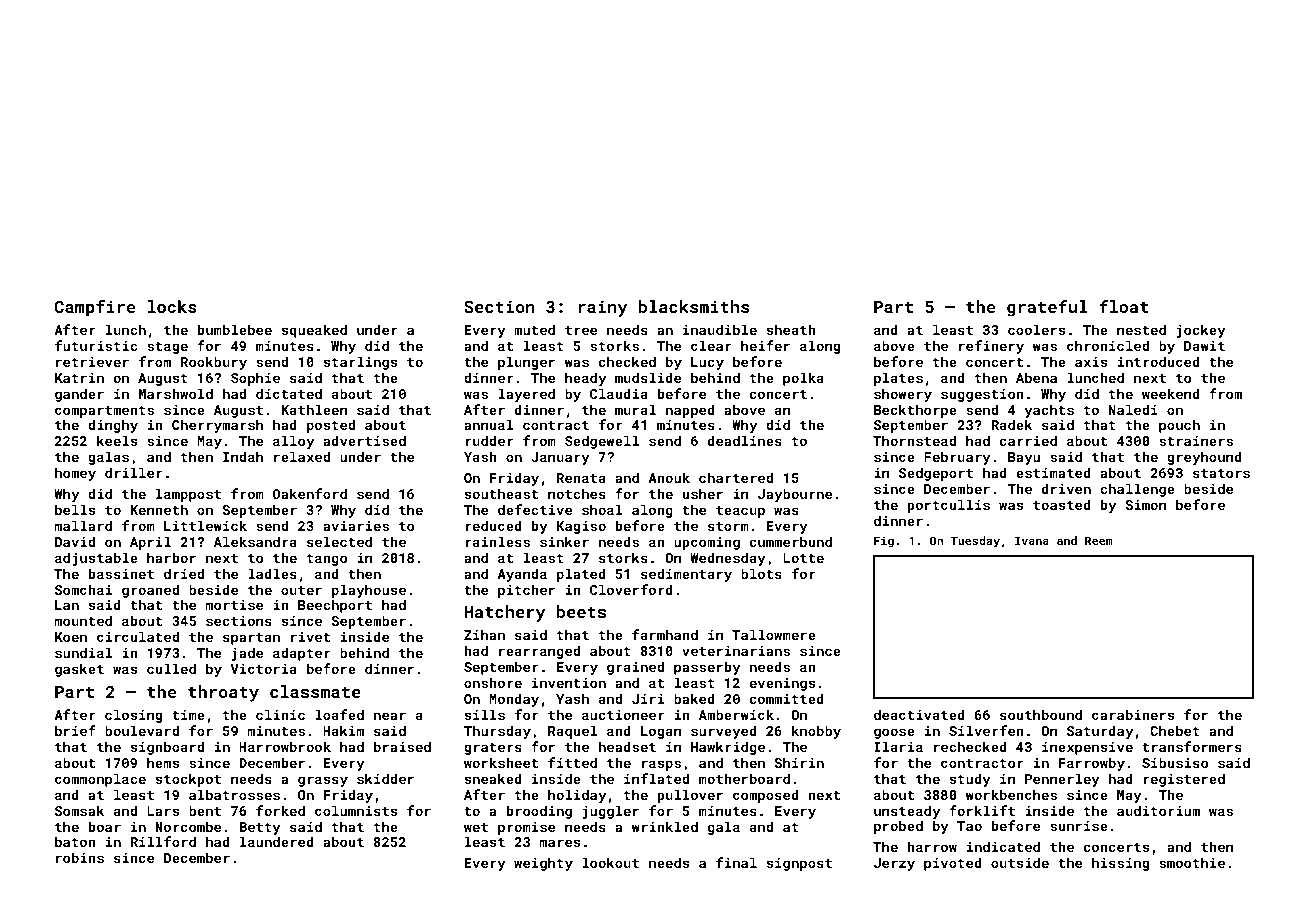  I want to click on Jiri, so click(648, 699).
